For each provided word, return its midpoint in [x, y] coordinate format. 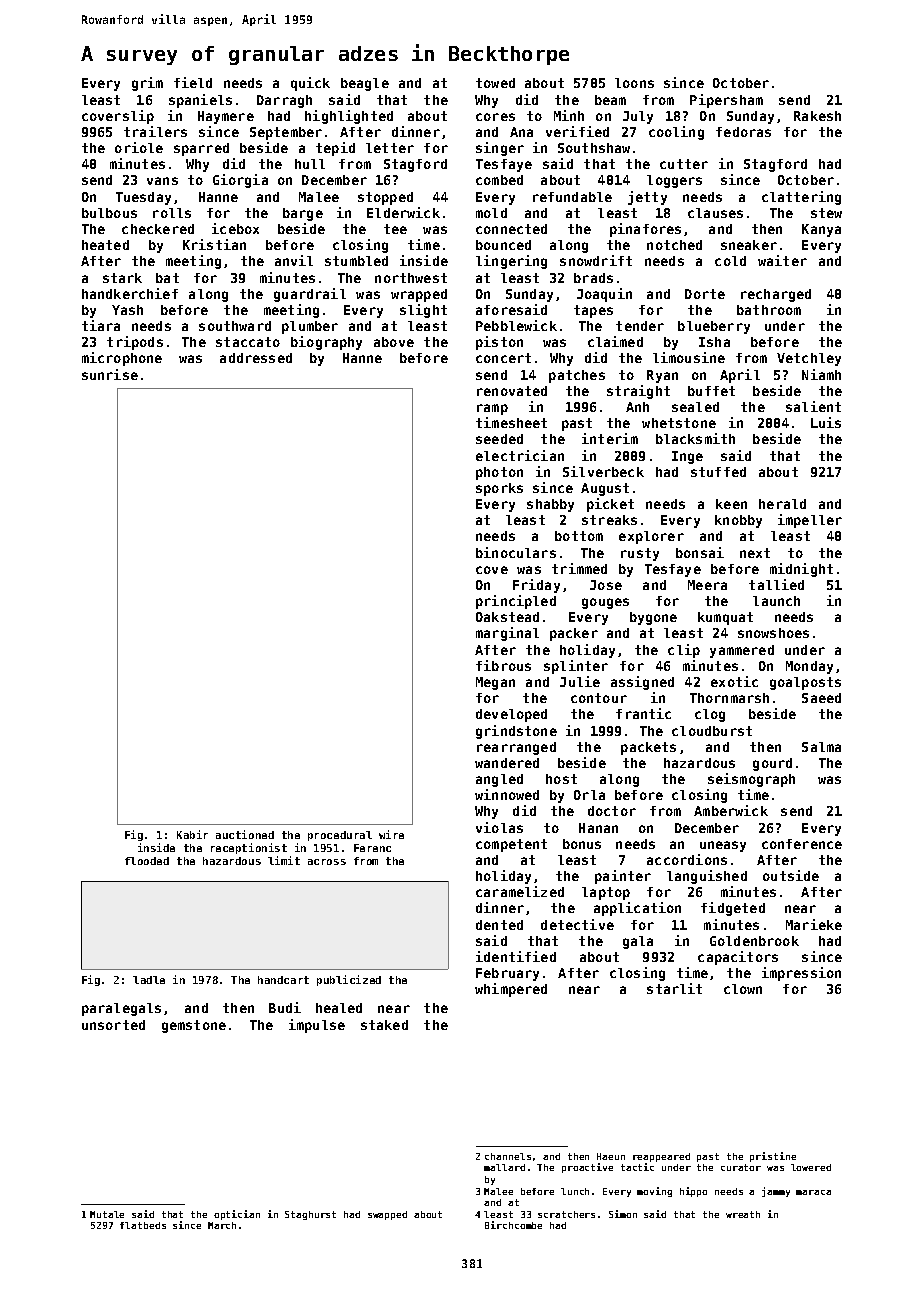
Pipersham [726, 101]
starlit [674, 988]
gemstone [194, 1026]
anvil [294, 260]
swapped [387, 1215]
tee [395, 229]
